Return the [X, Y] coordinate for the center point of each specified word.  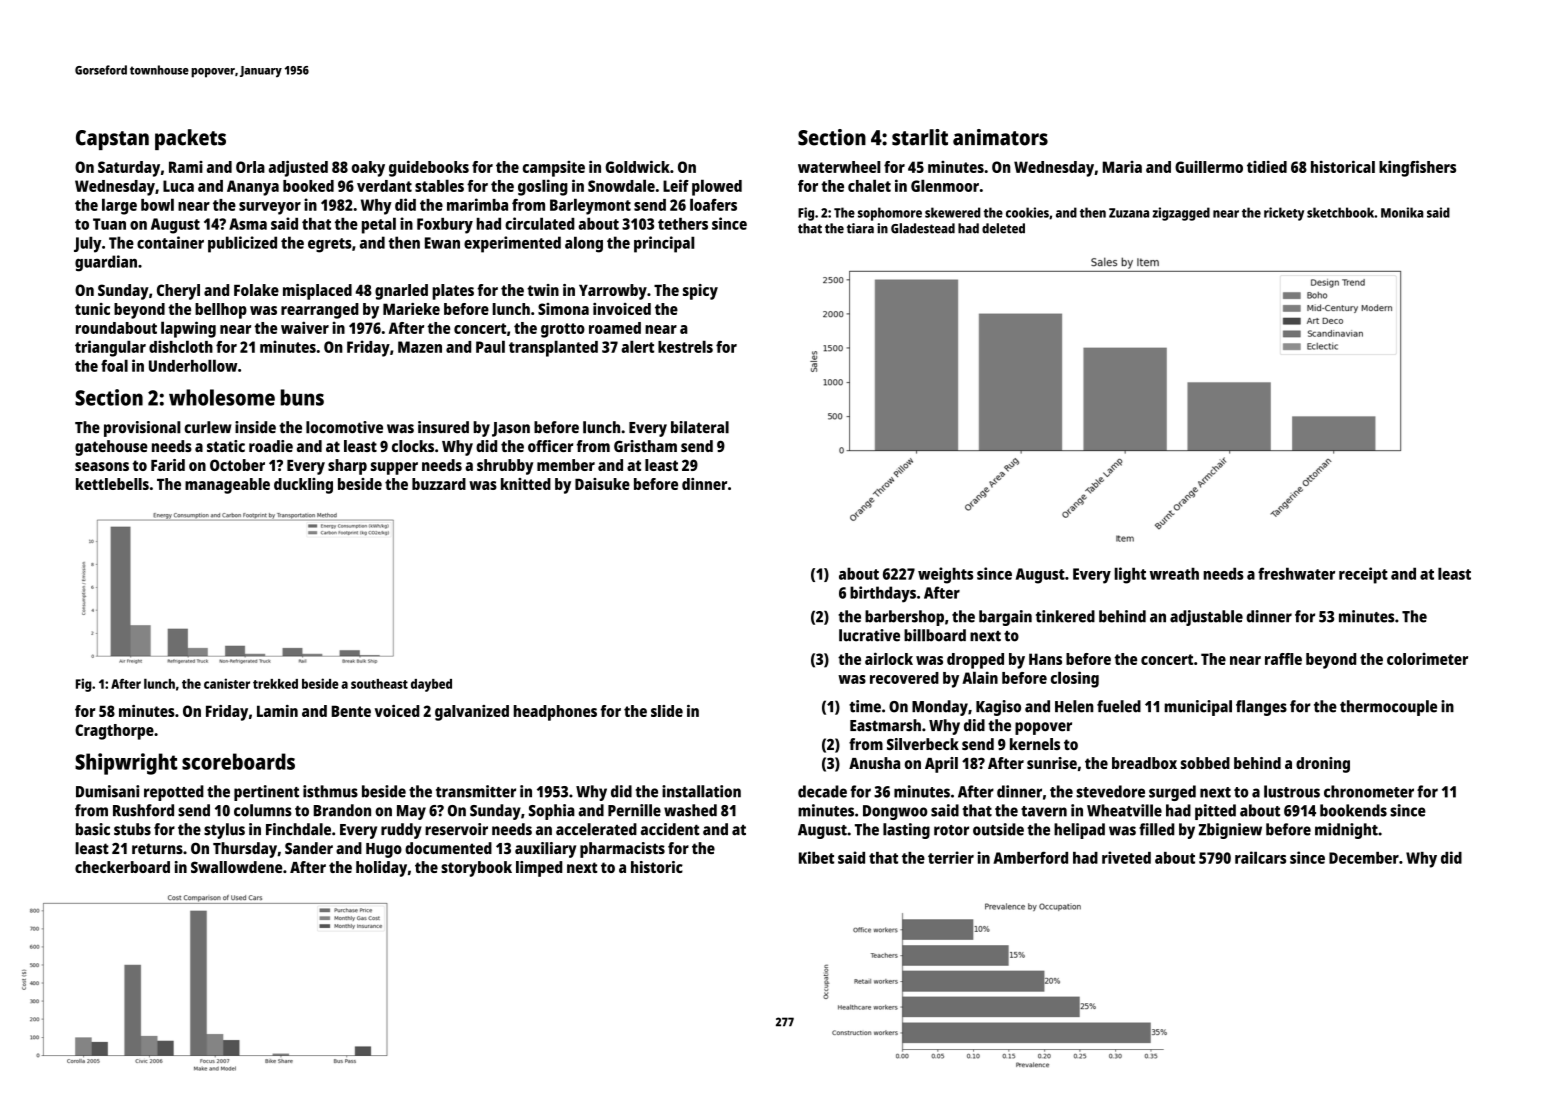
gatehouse [111, 448]
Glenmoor [945, 185]
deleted [1003, 228]
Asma [248, 224]
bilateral [700, 427]
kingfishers [1417, 168]
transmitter [476, 791]
